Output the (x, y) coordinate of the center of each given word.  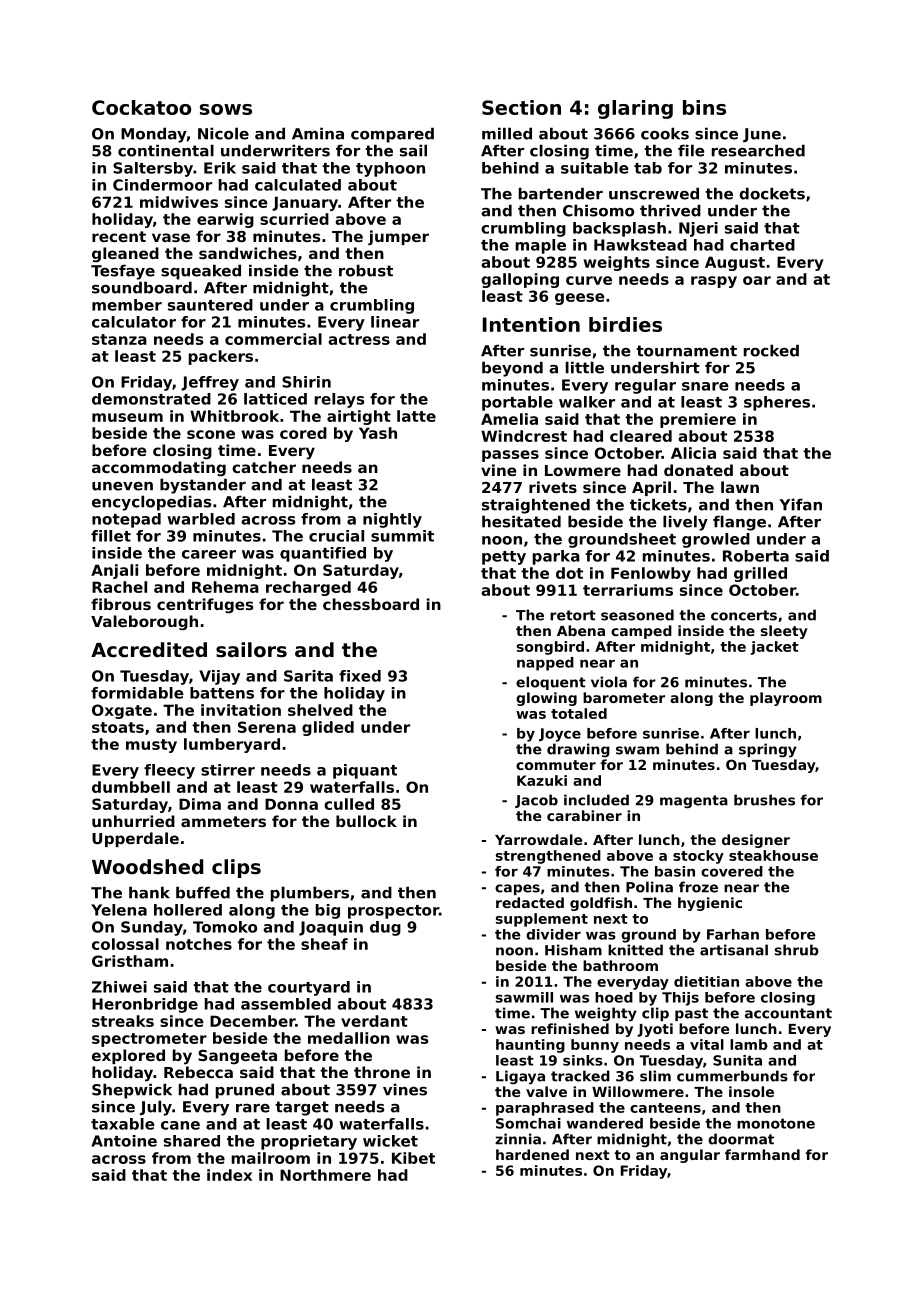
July (156, 1108)
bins (704, 107)
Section (521, 107)
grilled (760, 574)
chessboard (371, 604)
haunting (530, 1046)
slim (655, 1076)
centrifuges (205, 605)
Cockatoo (141, 107)
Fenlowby (651, 574)
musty (151, 746)
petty (504, 558)
